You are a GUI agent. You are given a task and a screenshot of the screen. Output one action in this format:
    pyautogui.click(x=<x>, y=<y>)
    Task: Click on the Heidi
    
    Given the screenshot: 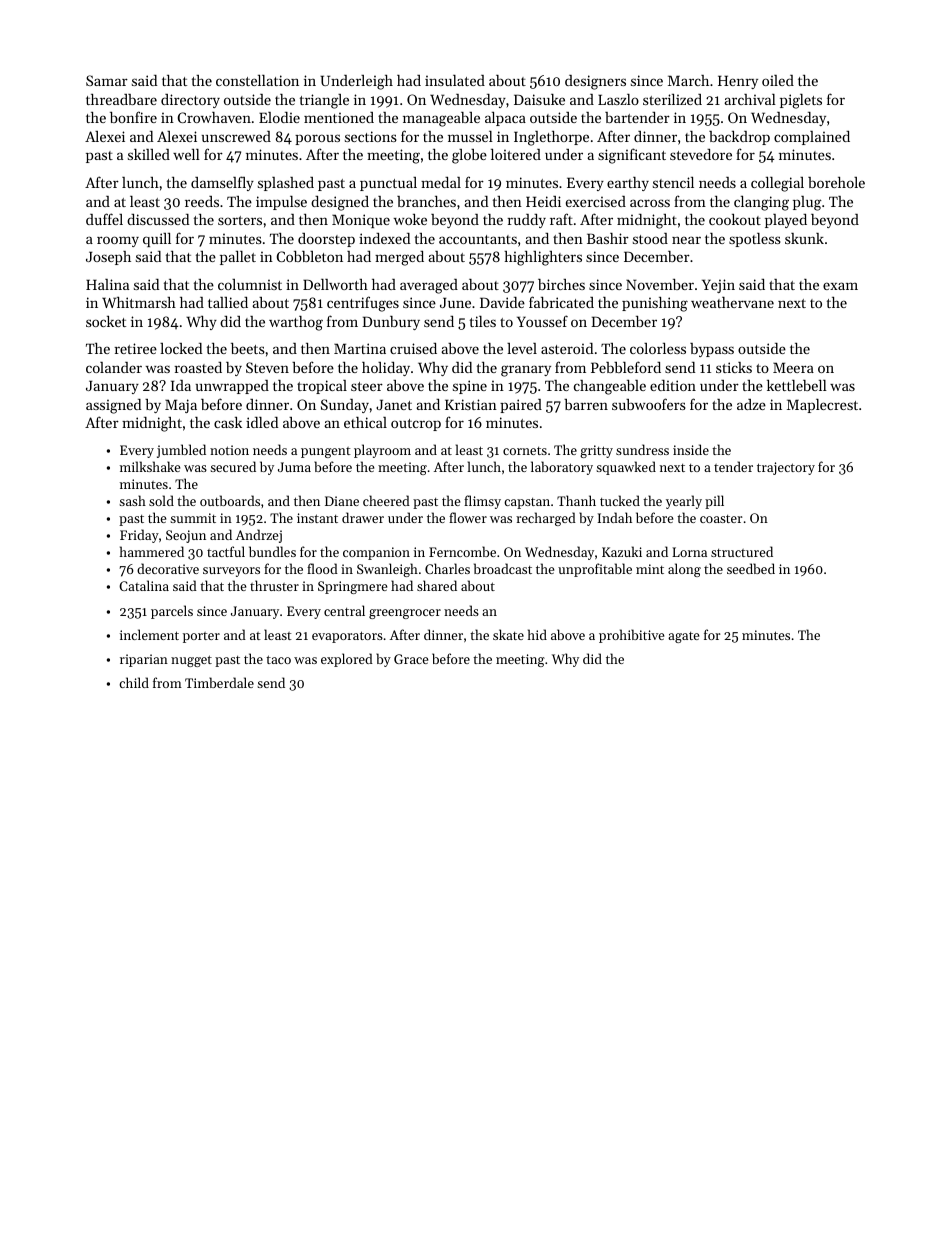 What is the action you would take?
    pyautogui.click(x=543, y=201)
